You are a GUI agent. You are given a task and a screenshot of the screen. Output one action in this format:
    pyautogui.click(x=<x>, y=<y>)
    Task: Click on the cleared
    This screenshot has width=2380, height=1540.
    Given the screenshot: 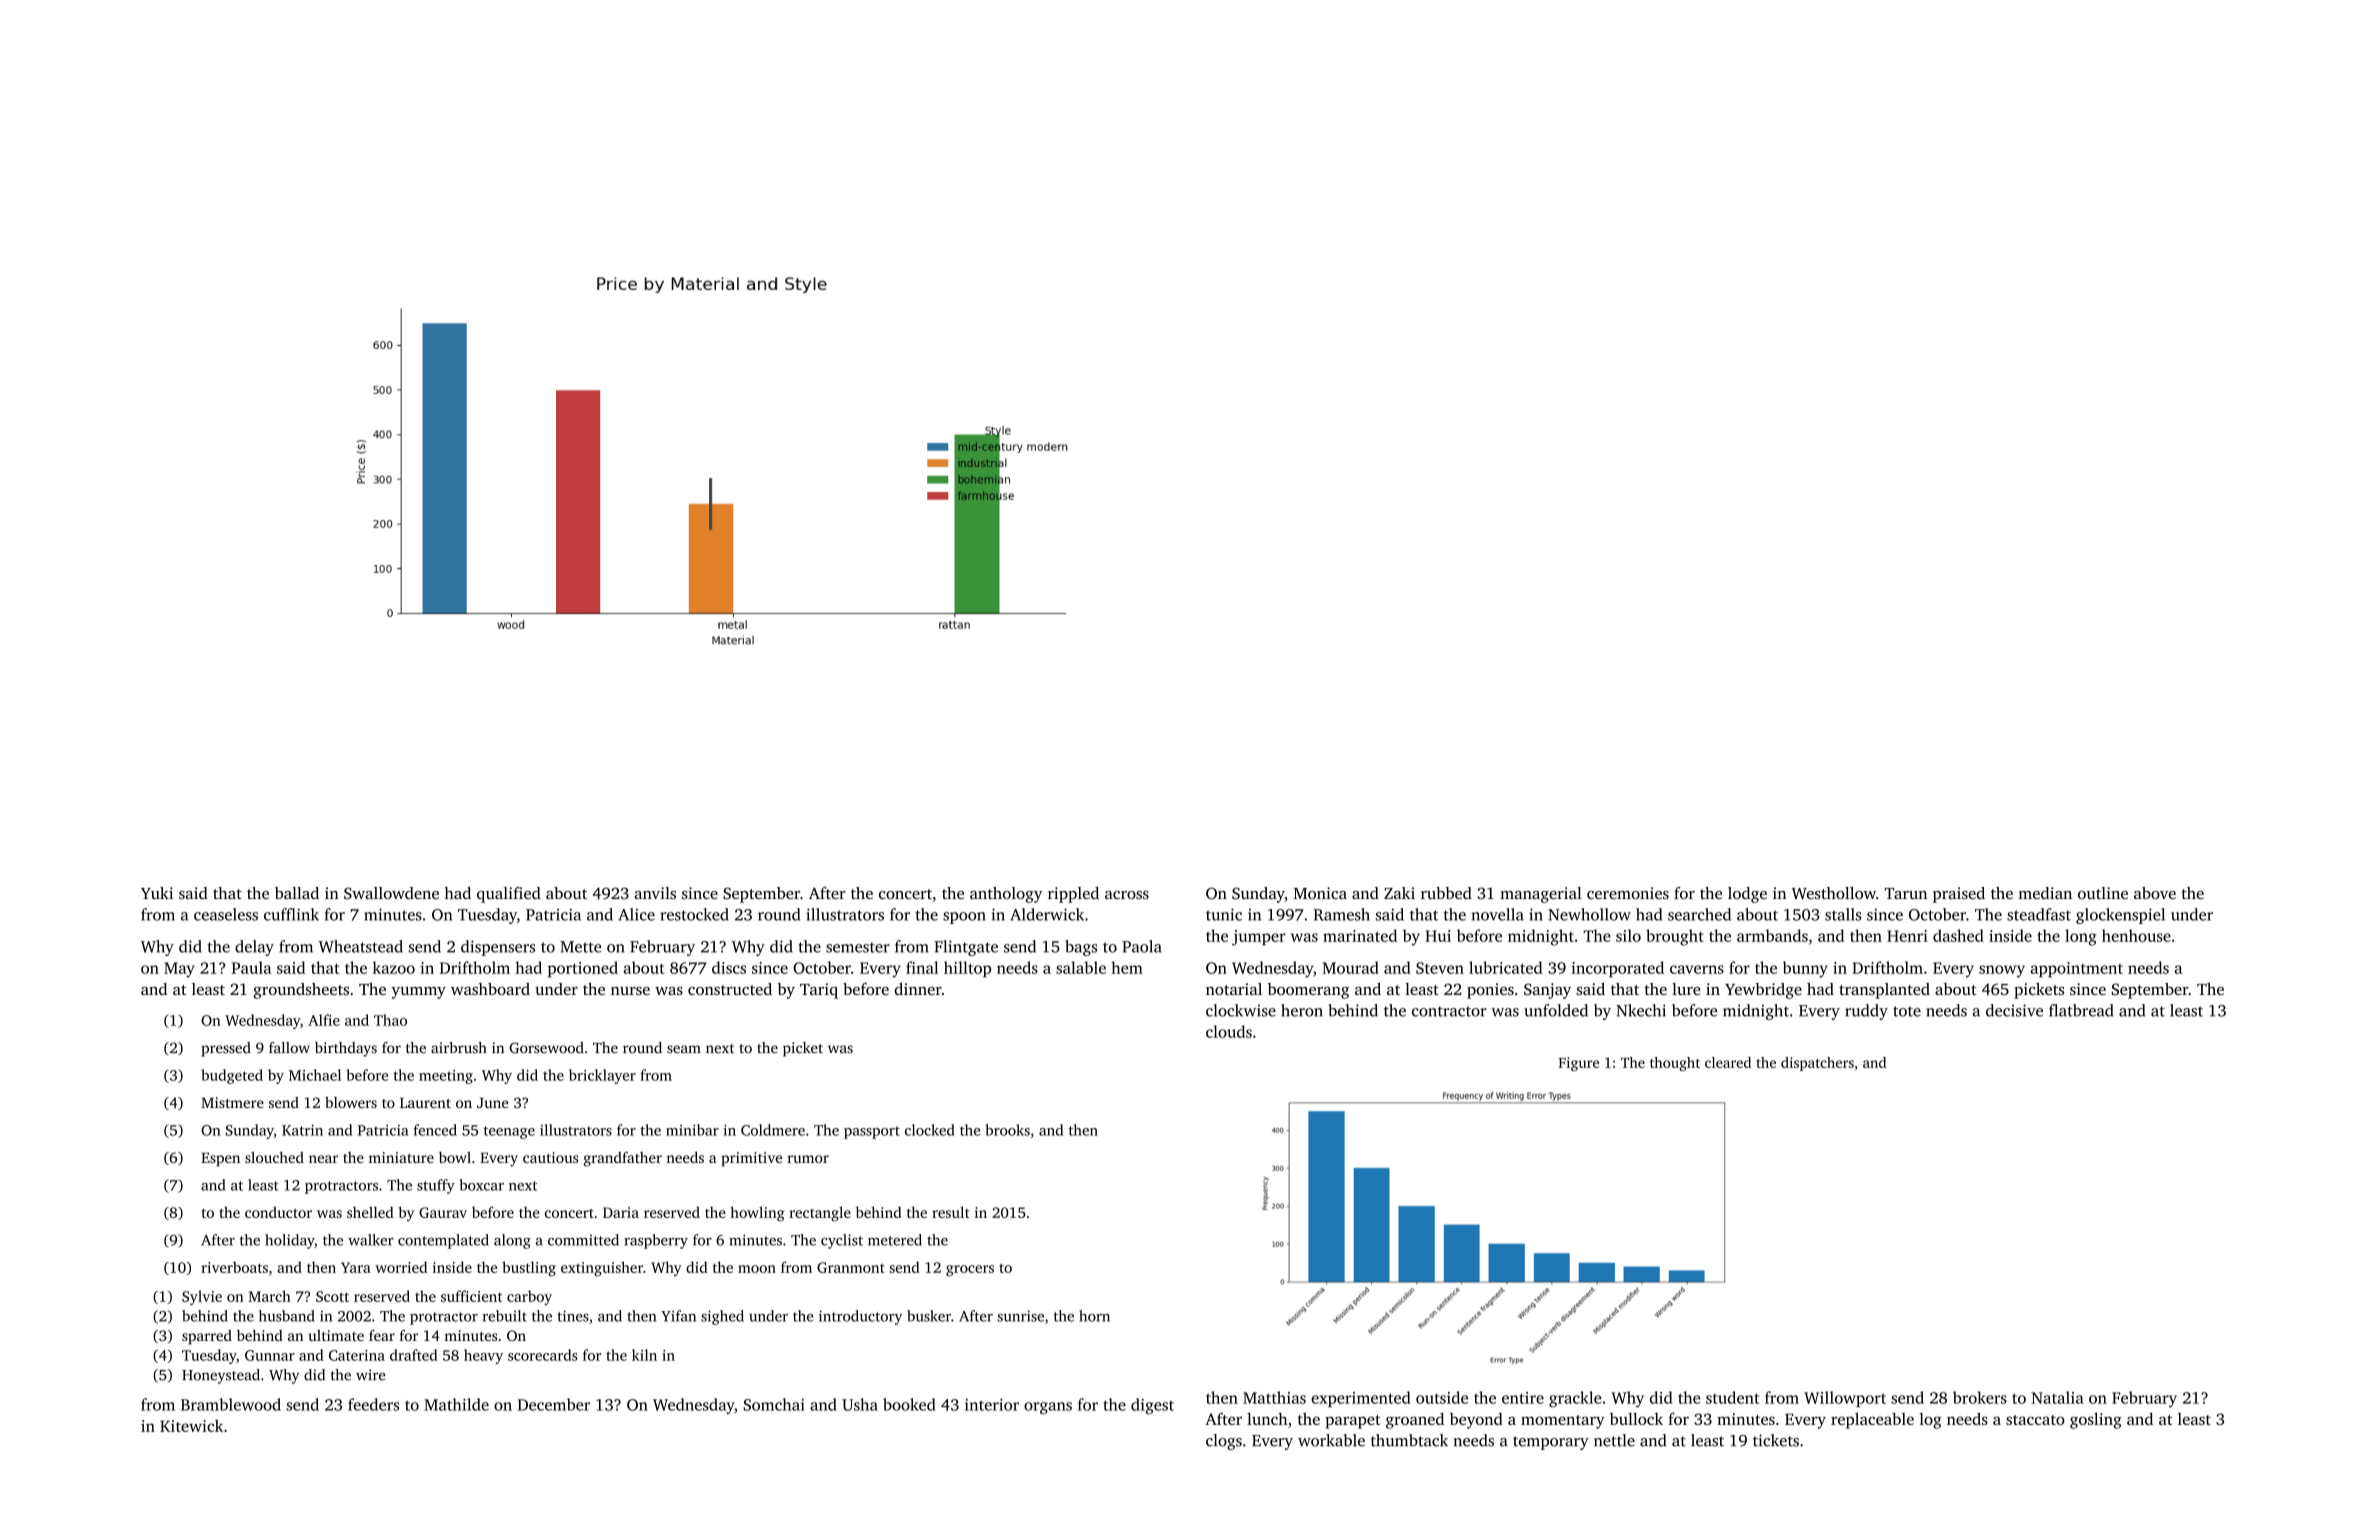 What is the action you would take?
    pyautogui.click(x=1728, y=1062)
